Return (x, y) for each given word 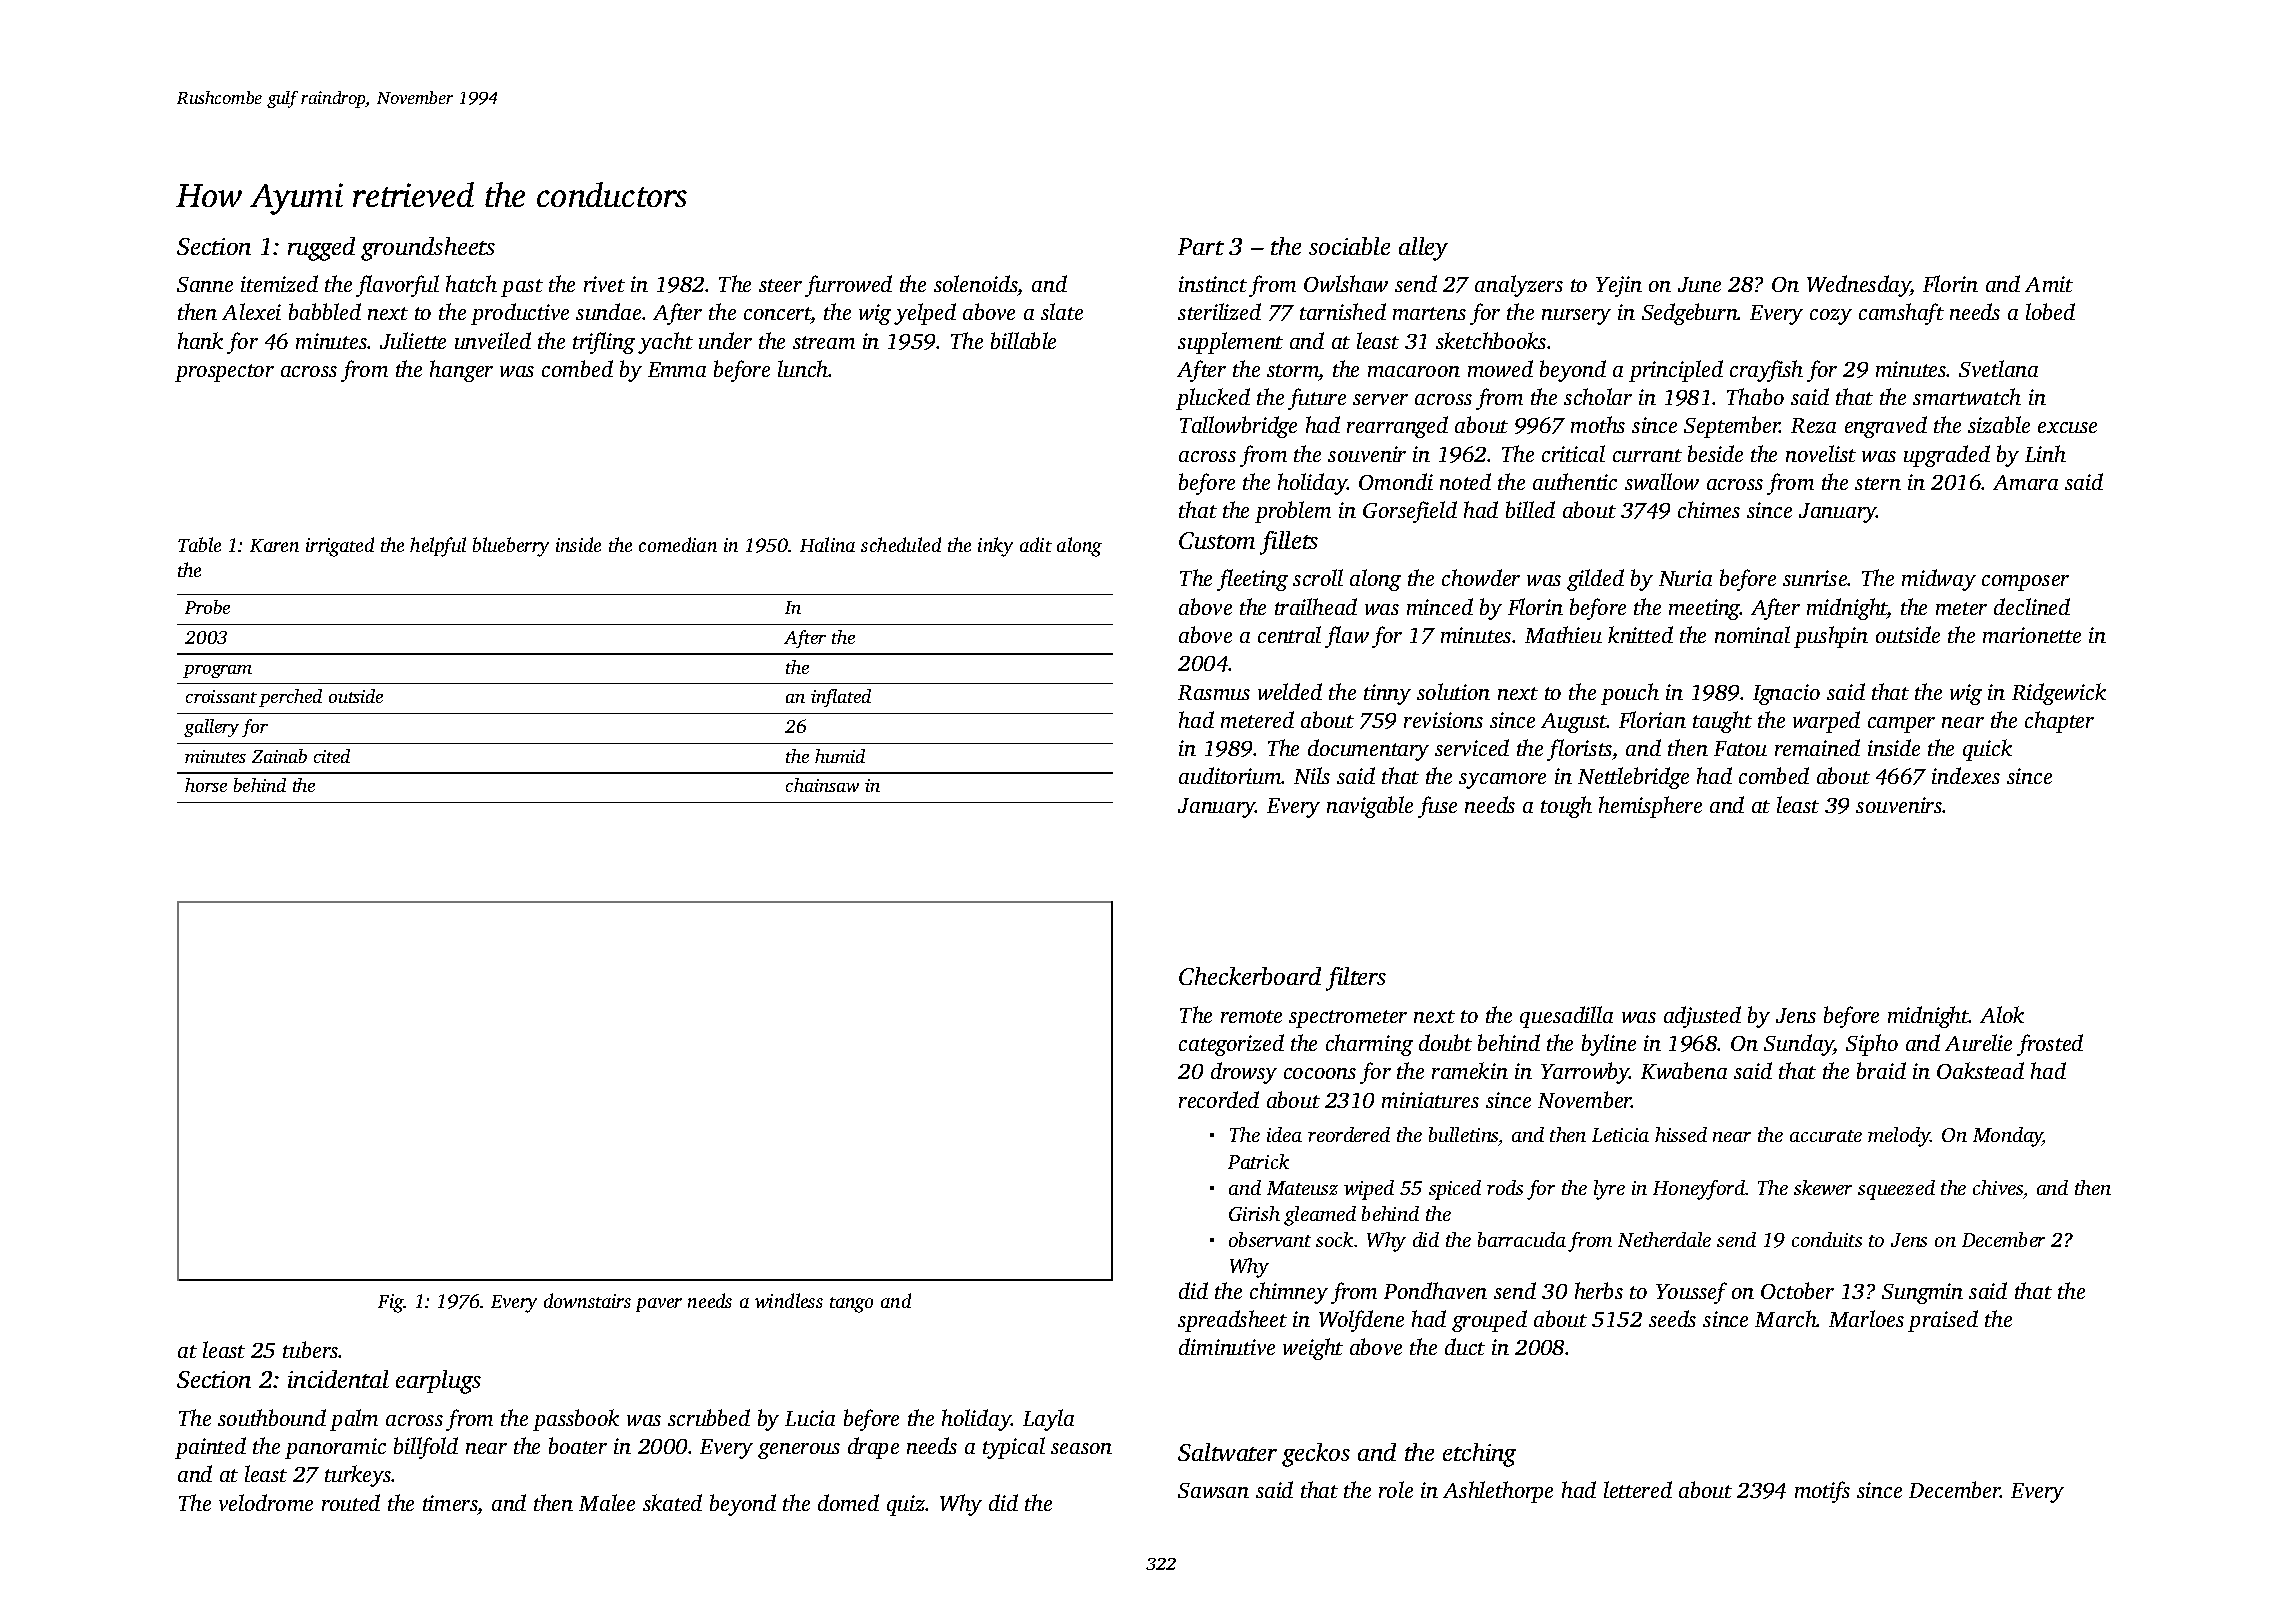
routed (351, 1502)
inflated (841, 698)
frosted (2050, 1045)
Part (1201, 246)
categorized (1231, 1045)
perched (290, 698)
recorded (1219, 1099)
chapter (2059, 722)
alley (1423, 249)
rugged (321, 249)
